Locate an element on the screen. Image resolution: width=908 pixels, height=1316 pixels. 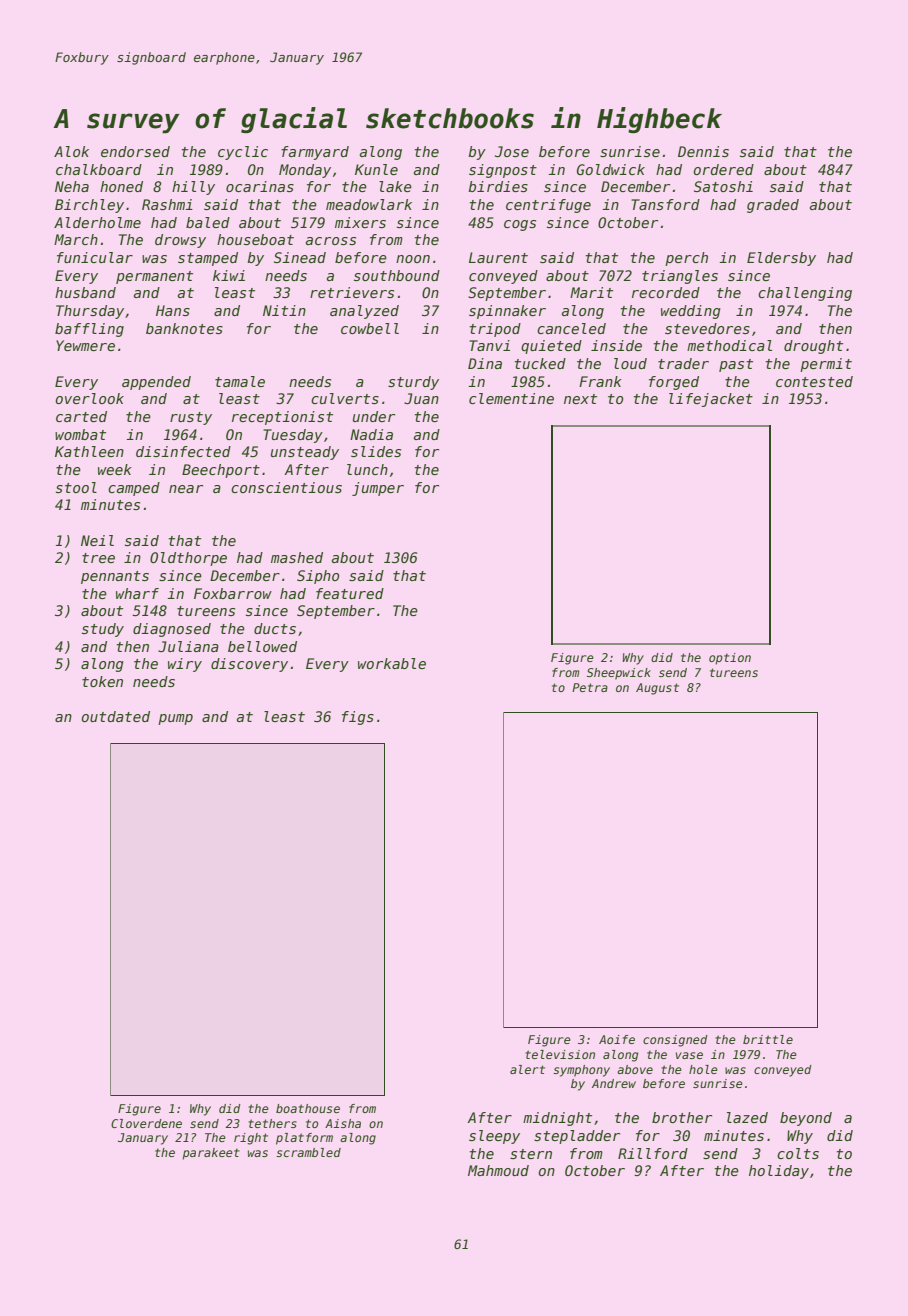
jumper is located at coordinates (378, 489).
